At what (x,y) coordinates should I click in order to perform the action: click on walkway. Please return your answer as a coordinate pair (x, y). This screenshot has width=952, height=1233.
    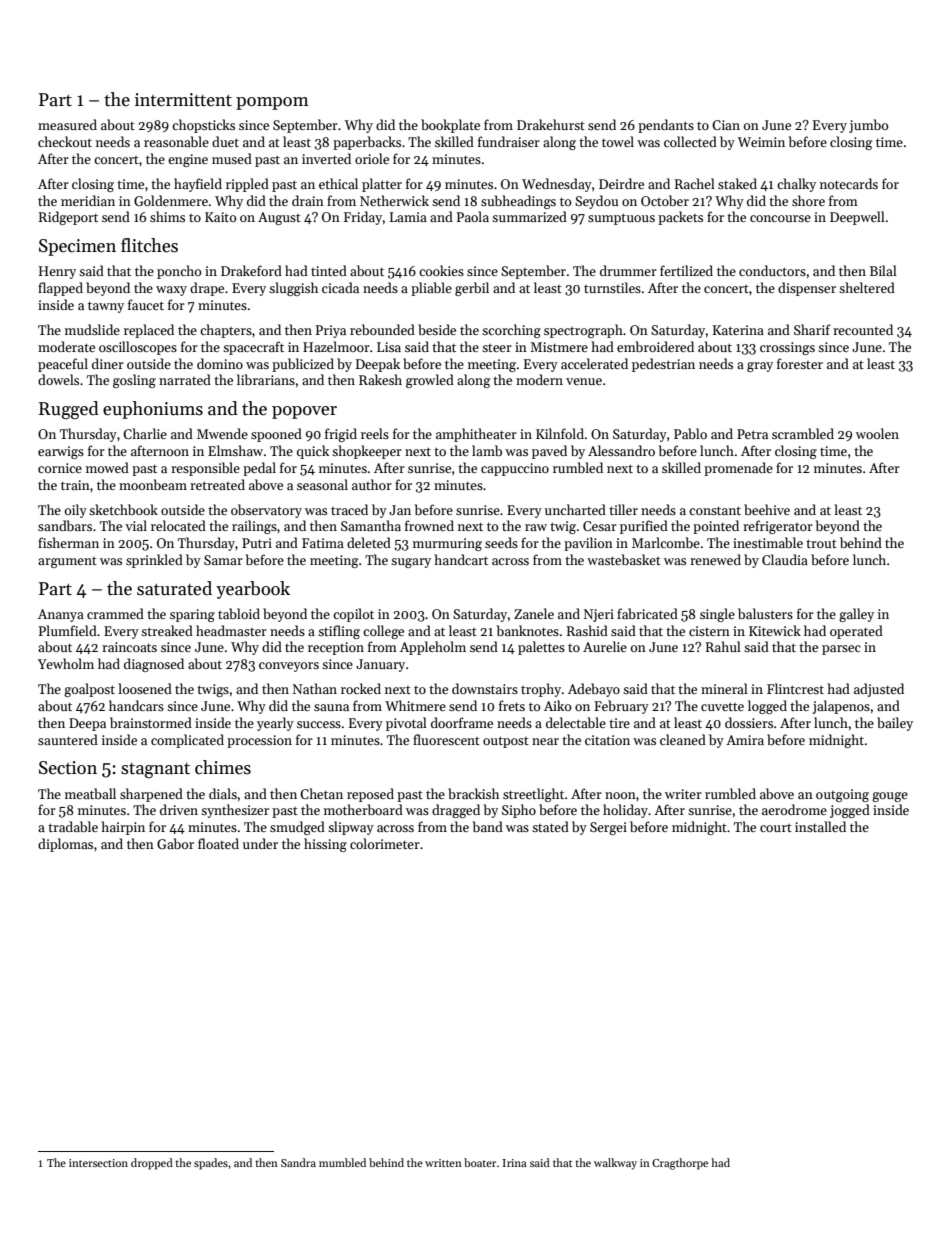
    Looking at the image, I should click on (615, 1164).
